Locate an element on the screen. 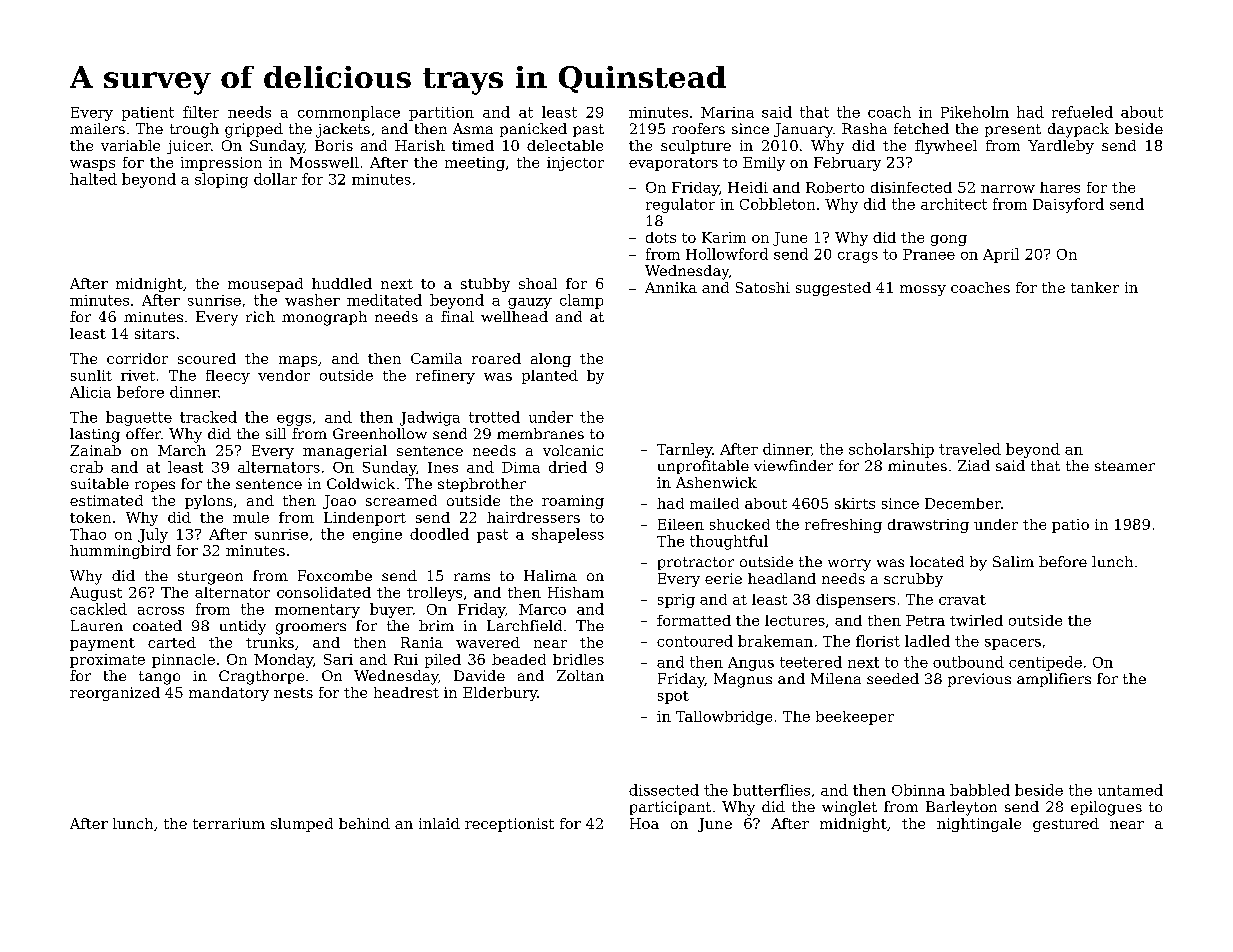 The height and width of the screenshot is (952, 1233). spacers is located at coordinates (1013, 644).
